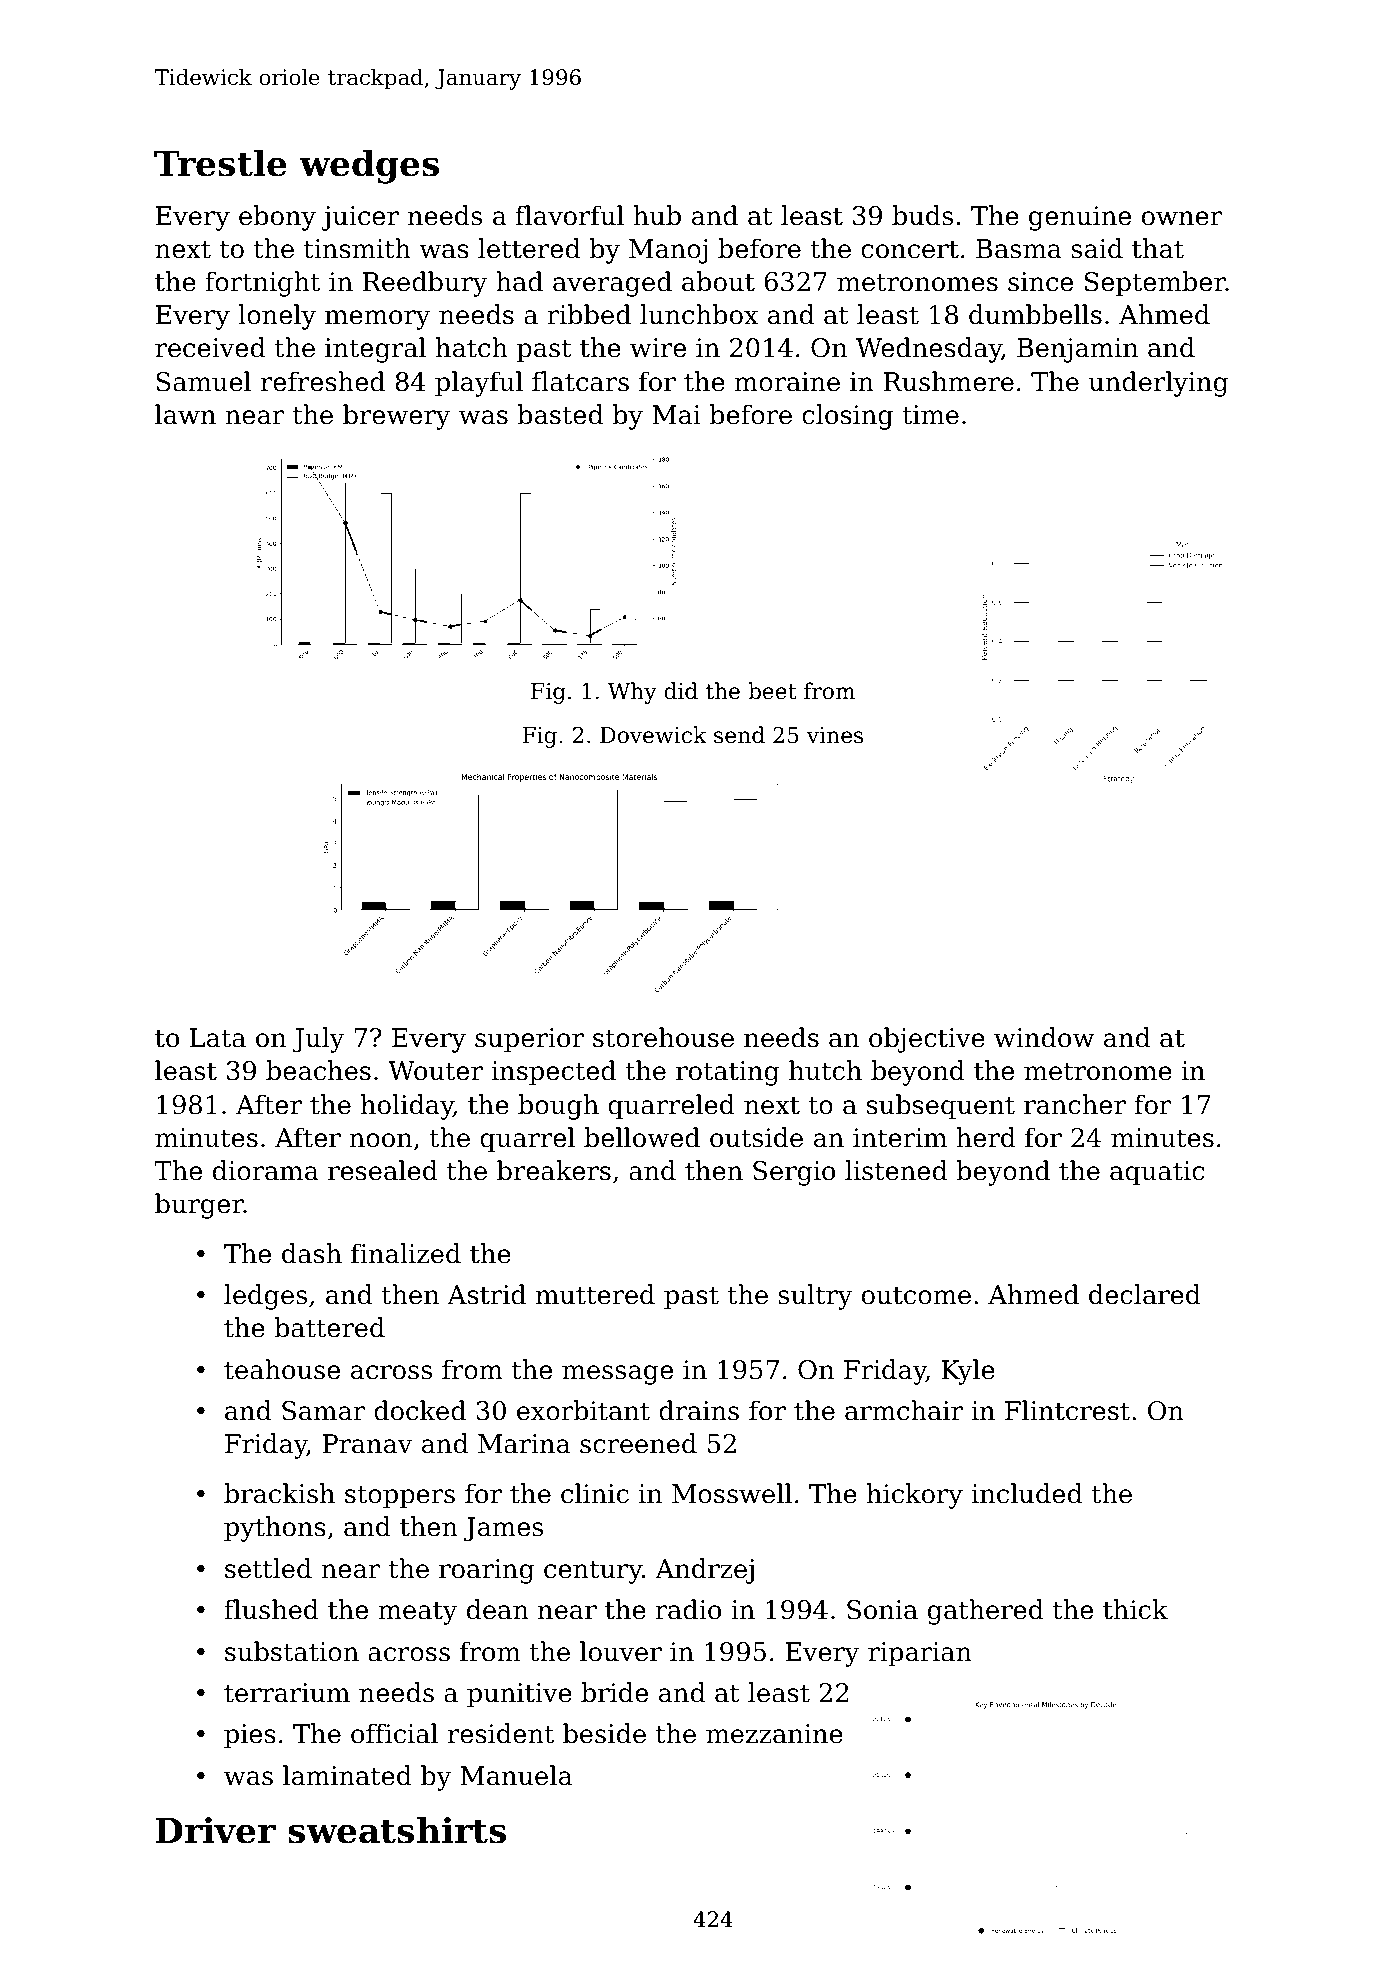  What do you see at coordinates (916, 1295) in the document?
I see `outcome` at bounding box center [916, 1295].
